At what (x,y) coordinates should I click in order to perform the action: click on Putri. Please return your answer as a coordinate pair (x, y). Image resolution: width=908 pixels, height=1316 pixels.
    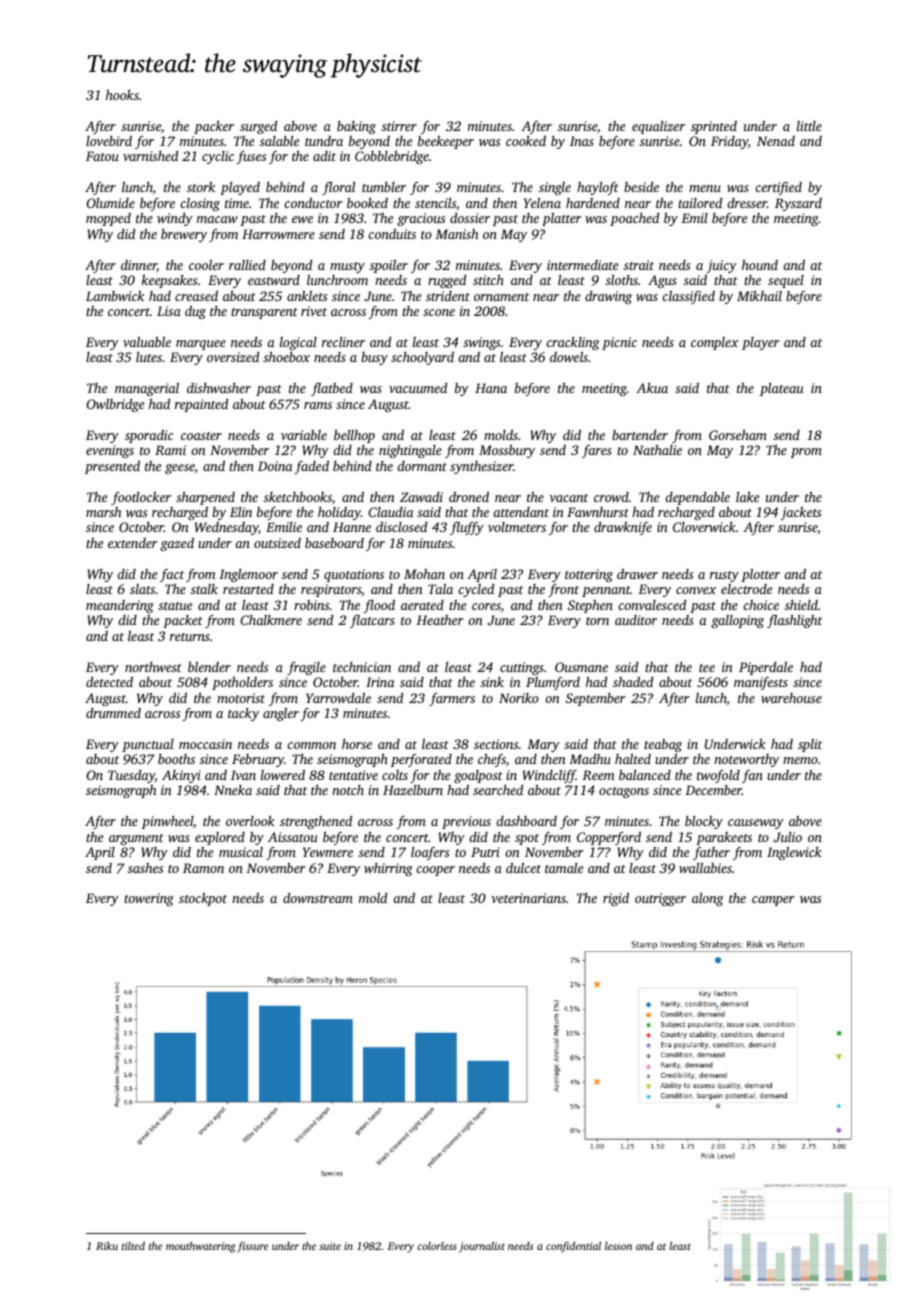
    Looking at the image, I should click on (485, 852).
